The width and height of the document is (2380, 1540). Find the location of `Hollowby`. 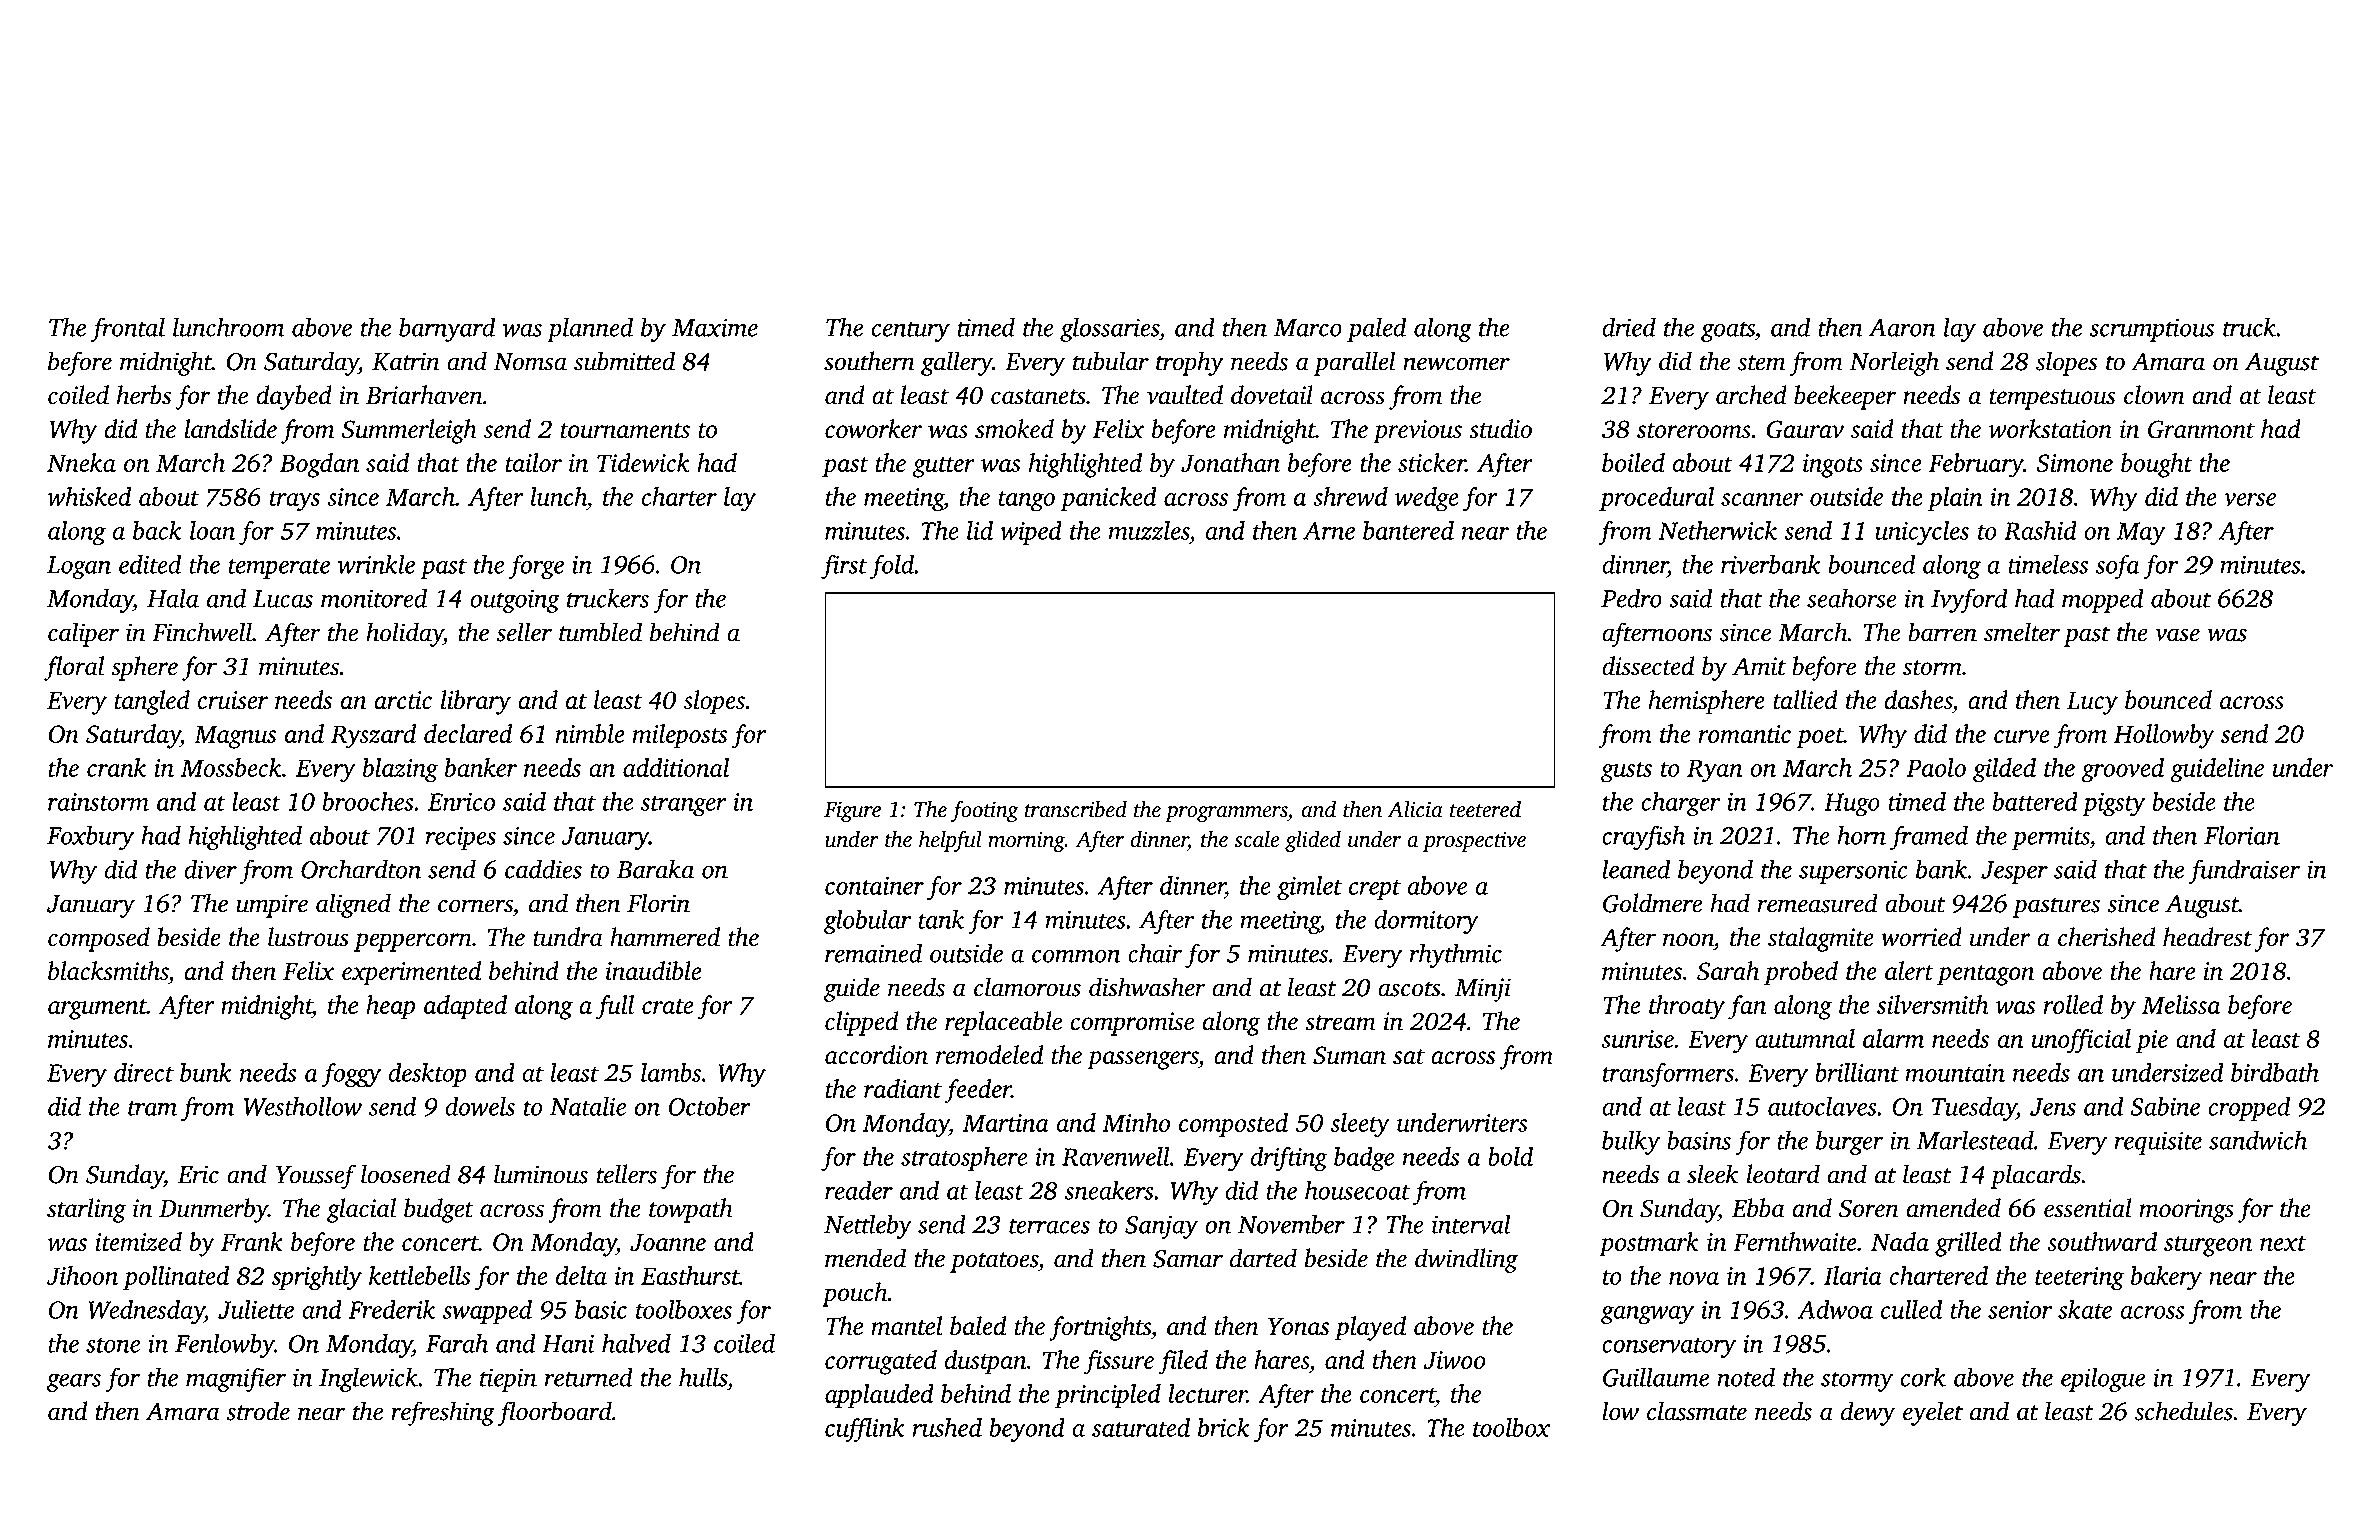

Hollowby is located at coordinates (2164, 736).
